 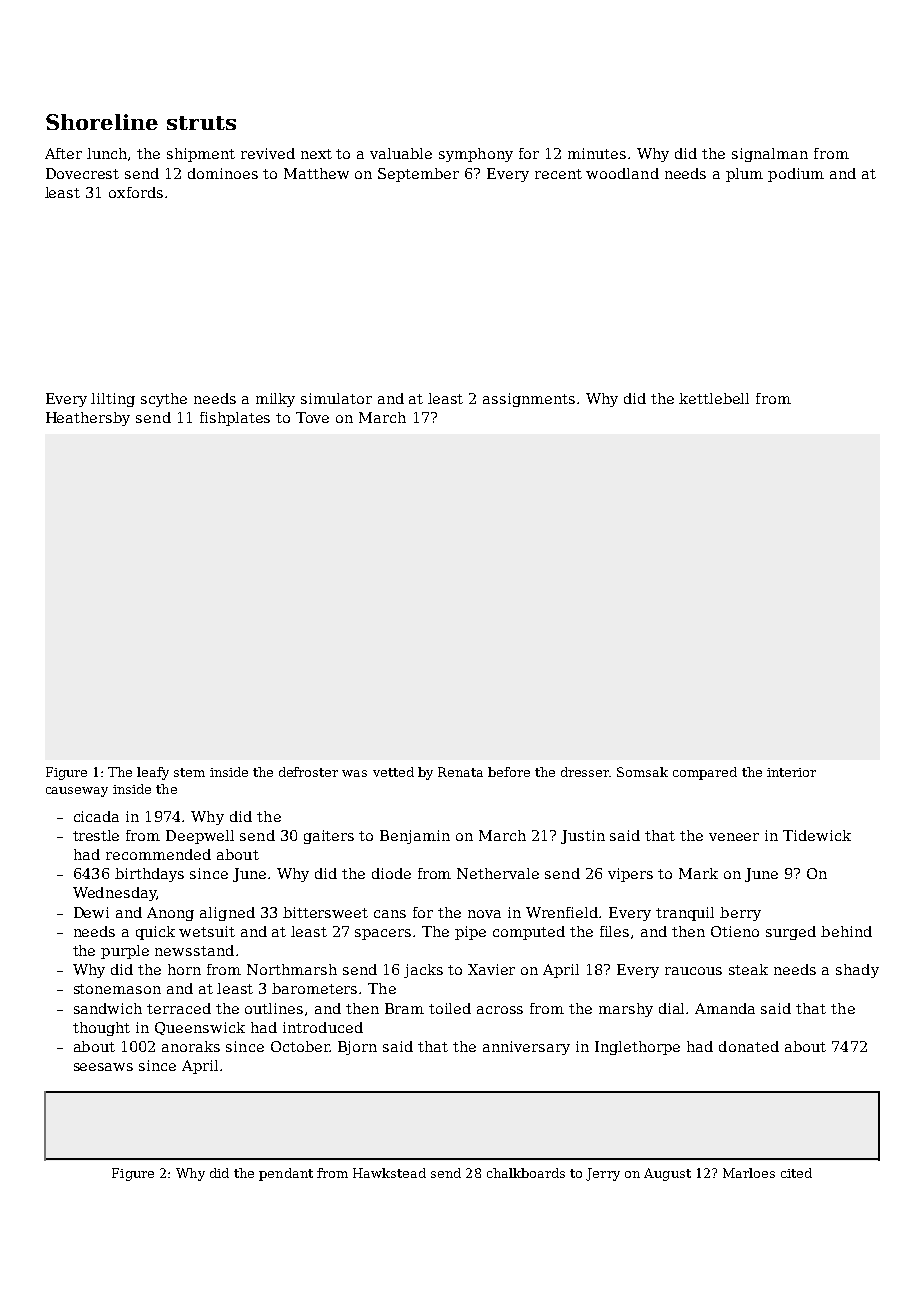 What do you see at coordinates (526, 1173) in the screenshot?
I see `chalkboards` at bounding box center [526, 1173].
